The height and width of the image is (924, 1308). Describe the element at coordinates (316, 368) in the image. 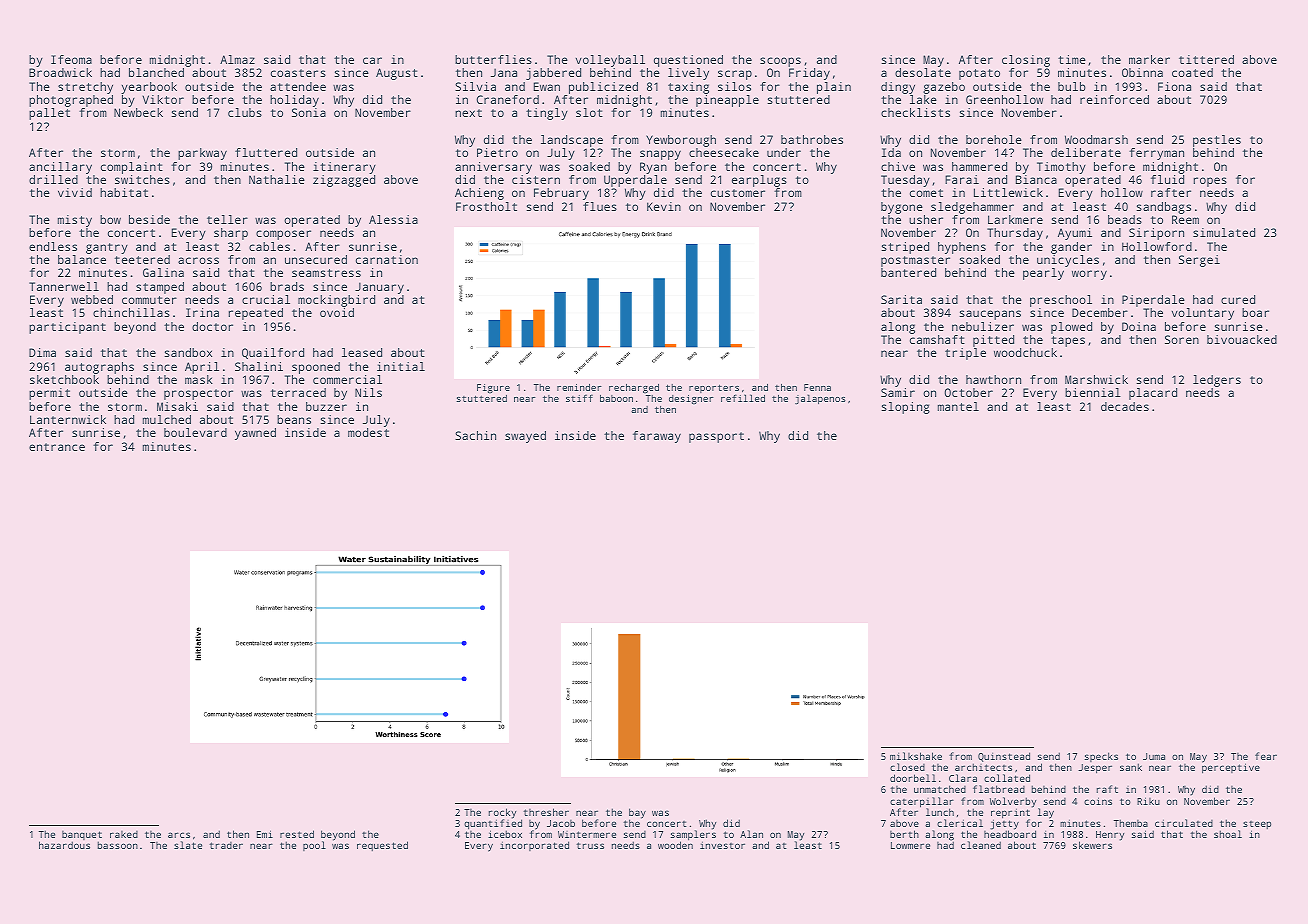

I see `spooned` at that location.
